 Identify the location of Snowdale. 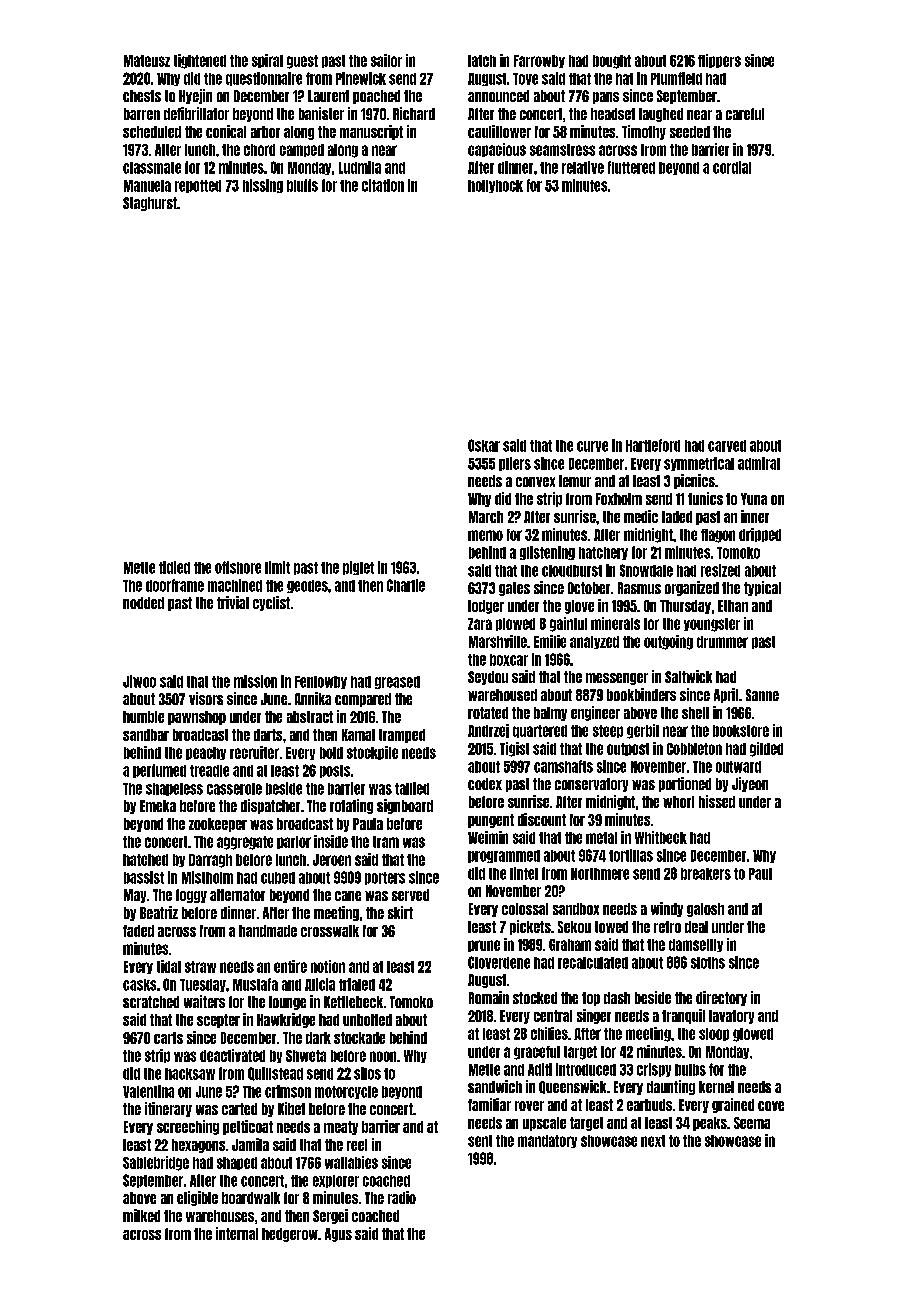
(646, 570).
